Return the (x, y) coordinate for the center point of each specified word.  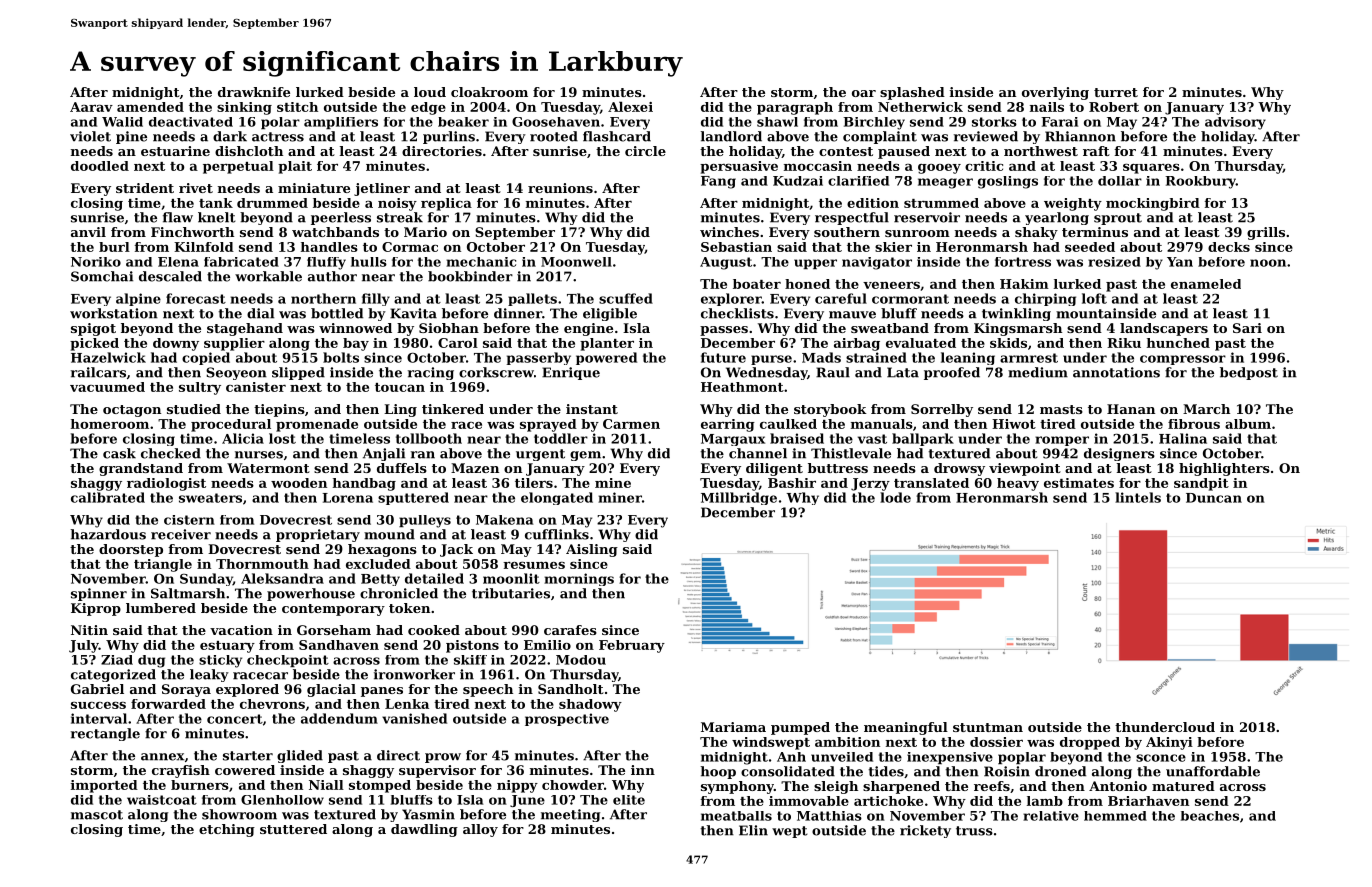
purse (771, 360)
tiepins (279, 410)
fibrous (1194, 424)
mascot (97, 815)
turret (1116, 92)
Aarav (91, 107)
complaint (880, 137)
